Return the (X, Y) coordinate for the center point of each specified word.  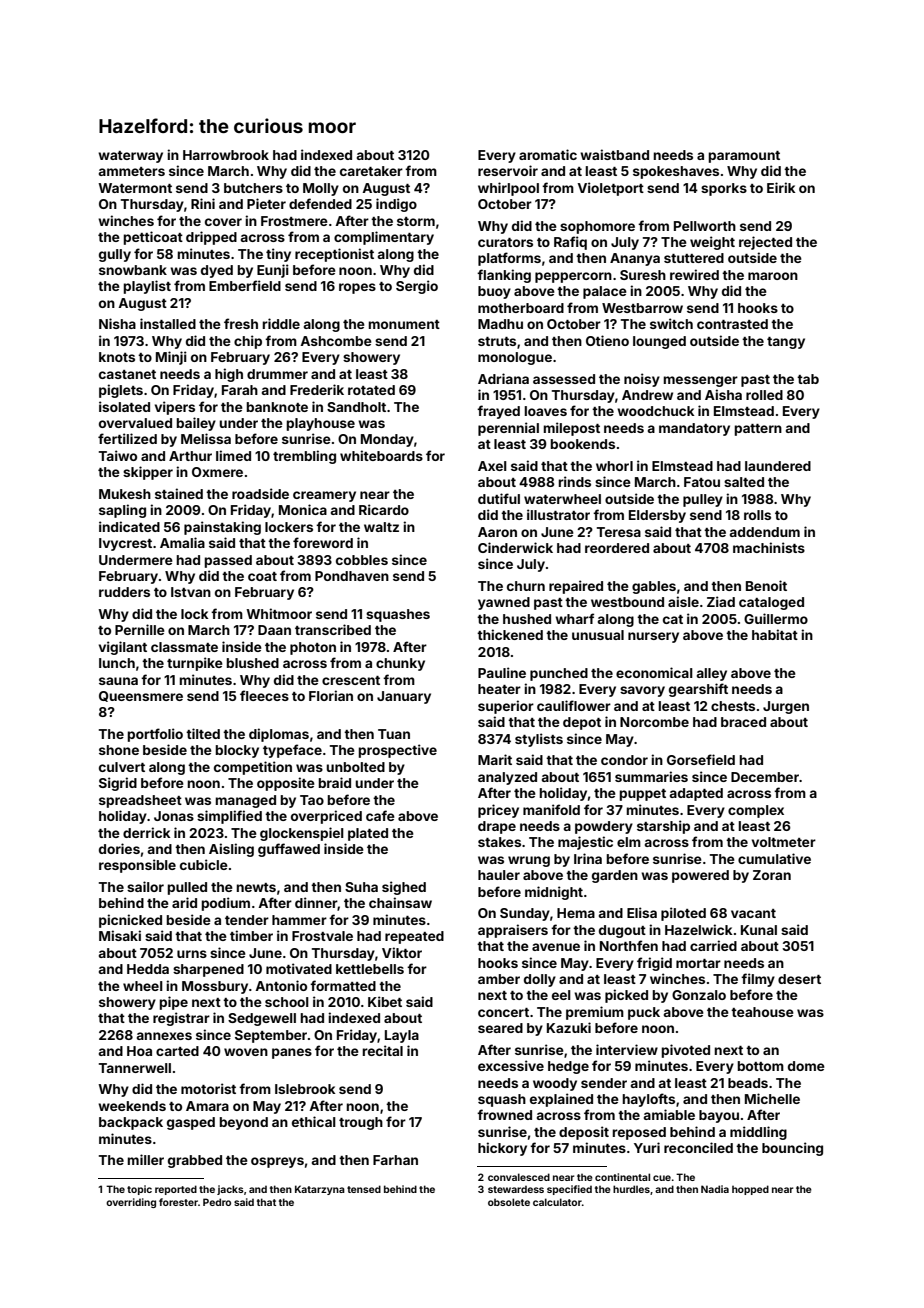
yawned (504, 603)
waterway (130, 157)
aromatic (548, 154)
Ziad (721, 601)
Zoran (772, 875)
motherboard (521, 308)
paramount (744, 157)
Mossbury (215, 987)
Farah (240, 390)
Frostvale (322, 936)
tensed (364, 1189)
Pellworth (705, 226)
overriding (131, 1203)
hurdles (631, 1189)
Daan (274, 630)
